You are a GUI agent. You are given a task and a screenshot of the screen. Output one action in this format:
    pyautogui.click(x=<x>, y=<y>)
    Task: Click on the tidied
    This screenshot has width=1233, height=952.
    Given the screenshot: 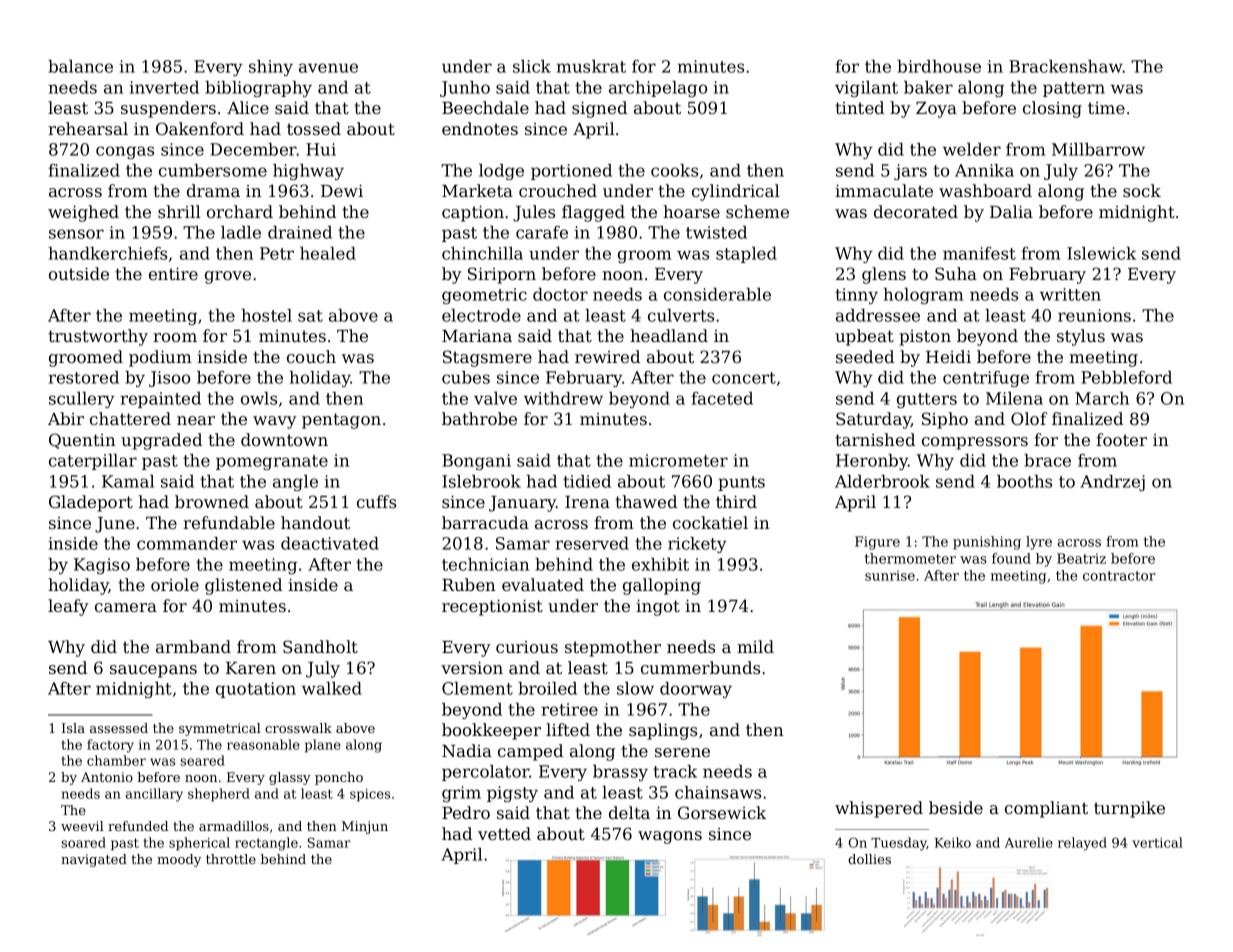 What is the action you would take?
    pyautogui.click(x=587, y=481)
